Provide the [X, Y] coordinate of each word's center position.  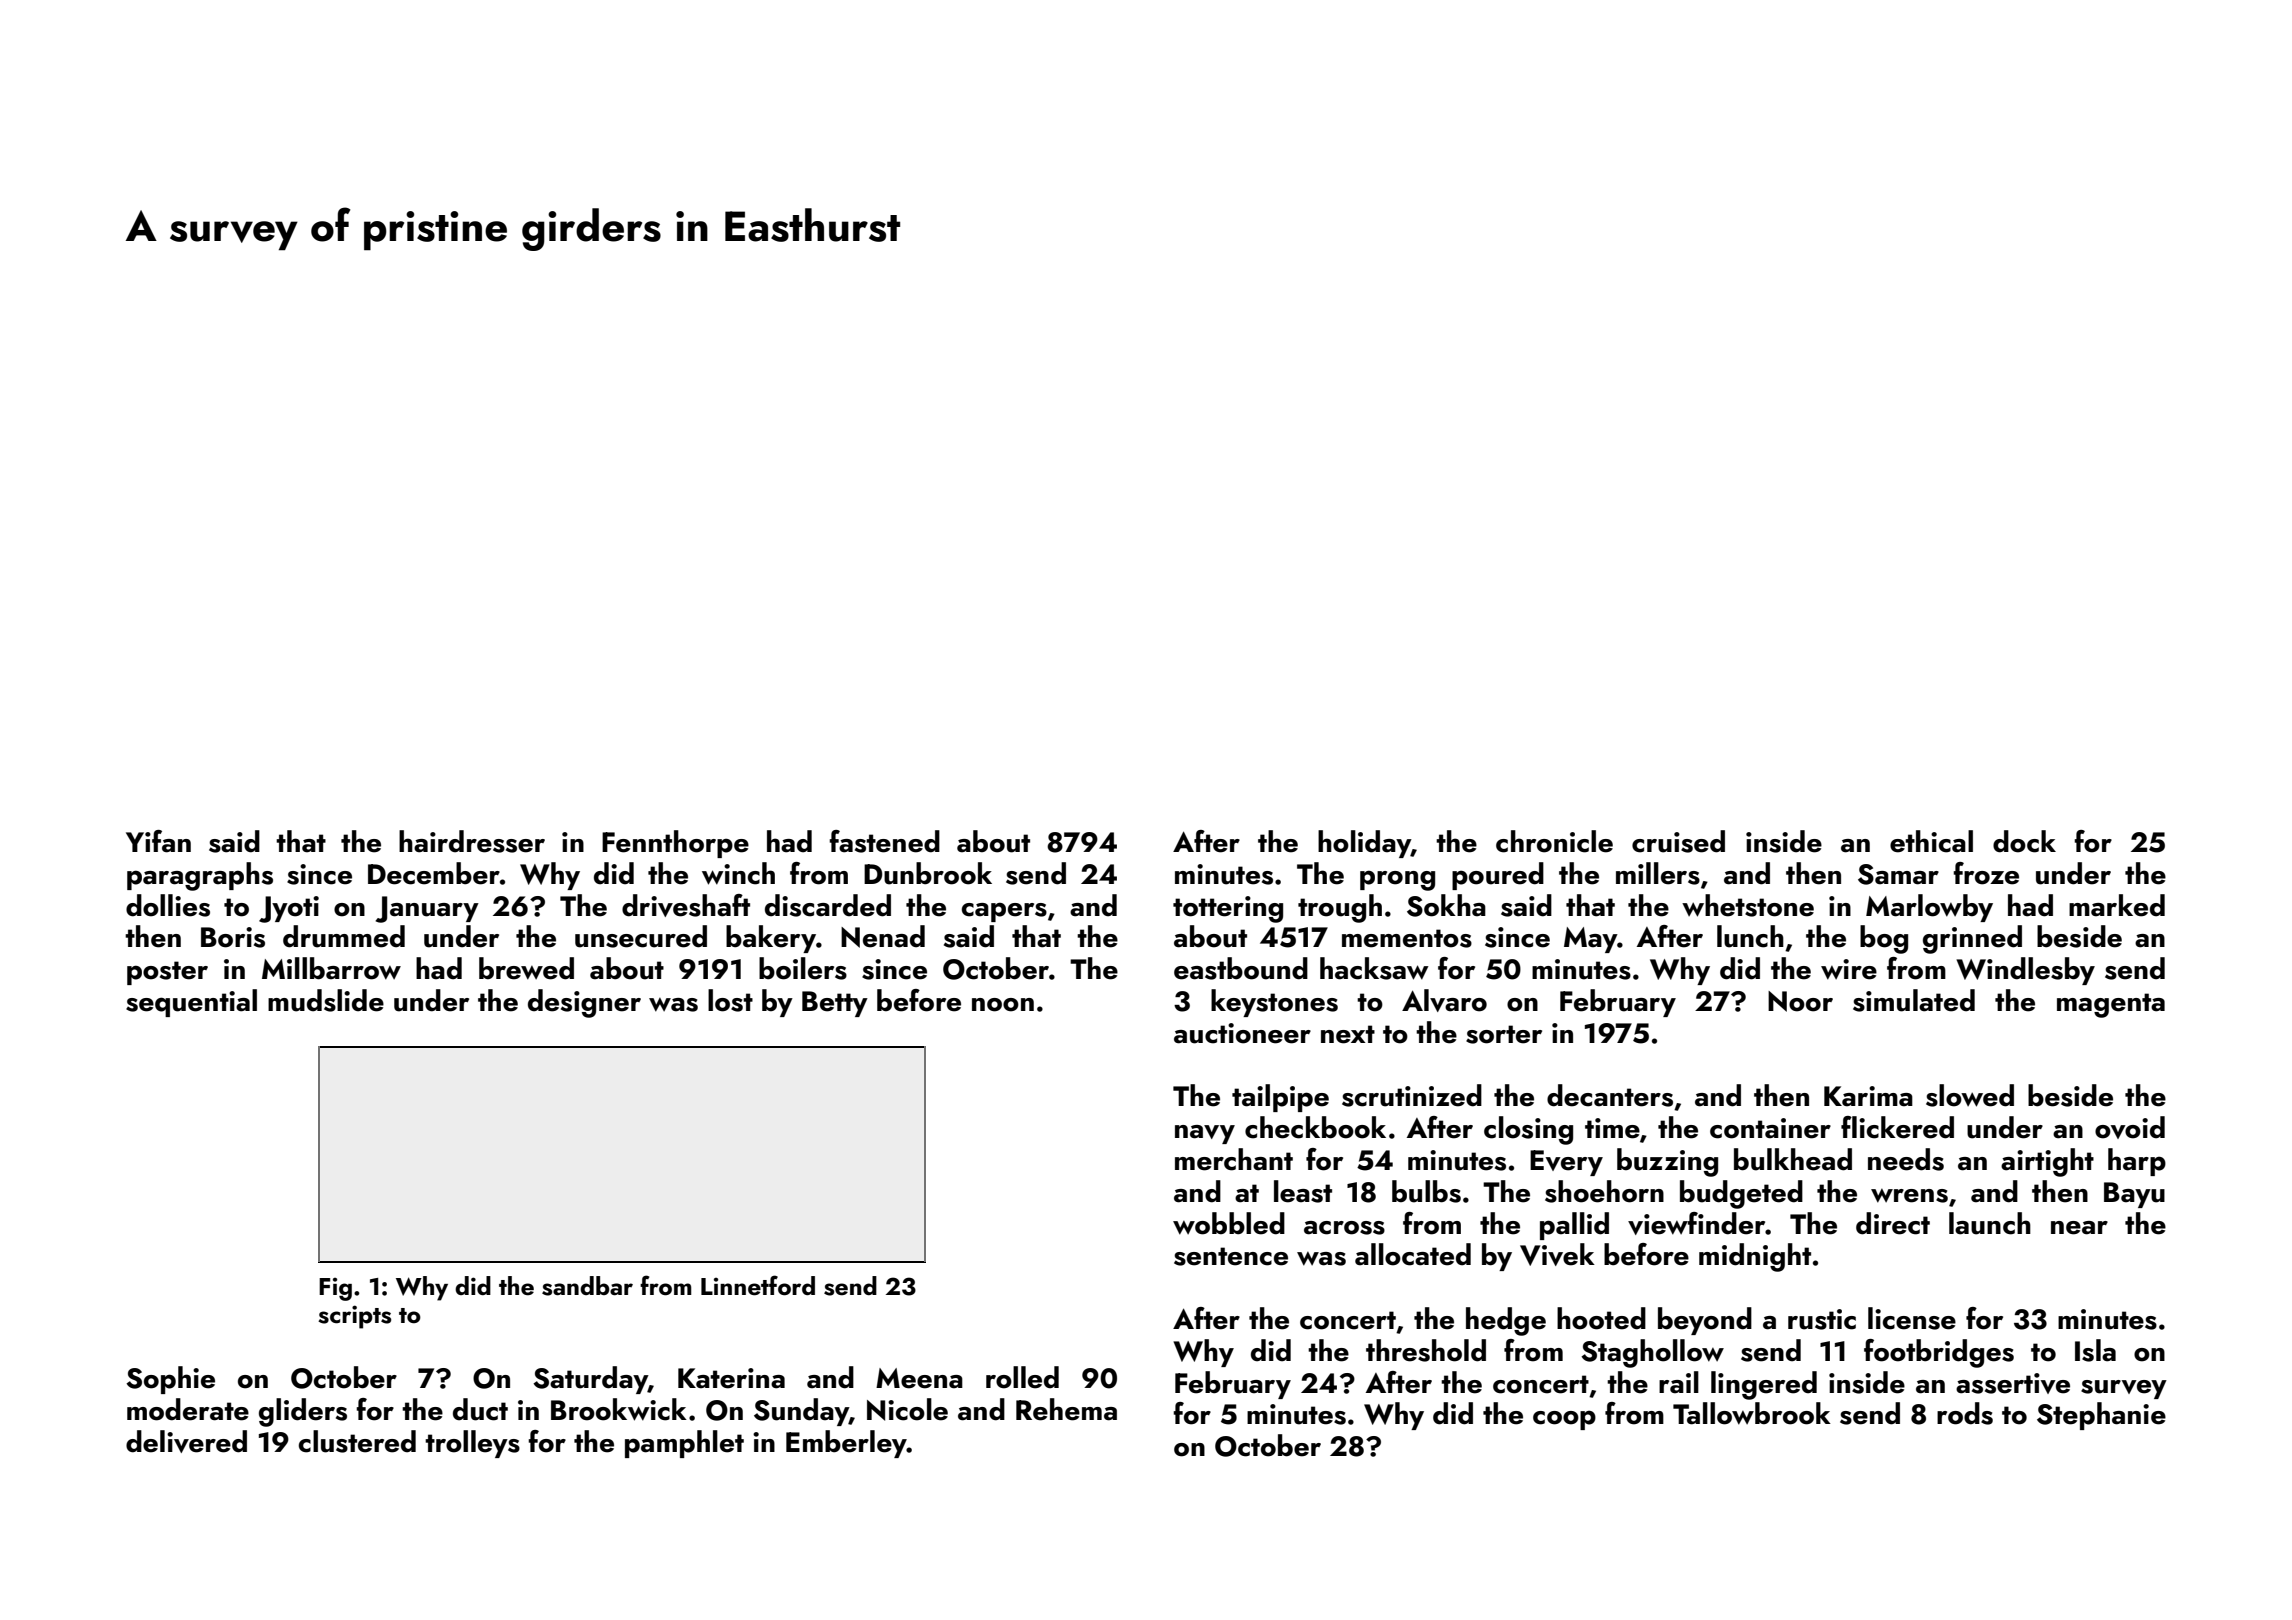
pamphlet [684, 1444]
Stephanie [2101, 1416]
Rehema [1066, 1409]
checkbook [1315, 1127]
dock [2024, 841]
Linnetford [758, 1285]
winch [738, 873]
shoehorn [1604, 1191]
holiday [1364, 844]
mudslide [326, 1000]
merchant [1234, 1159]
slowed [1970, 1095]
